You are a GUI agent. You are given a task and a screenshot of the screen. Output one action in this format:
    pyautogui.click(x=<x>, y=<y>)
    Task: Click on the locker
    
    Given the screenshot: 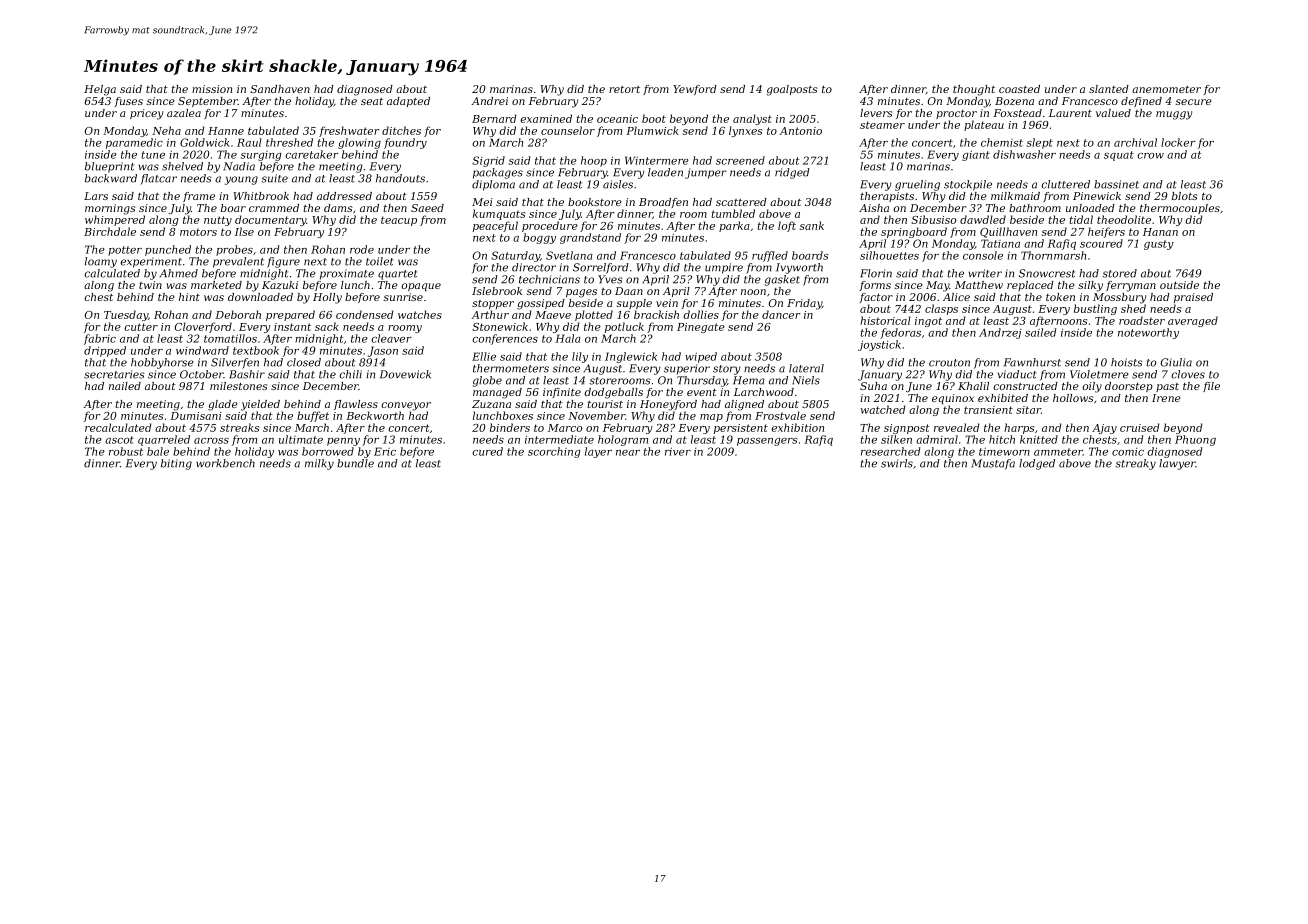 What is the action you would take?
    pyautogui.click(x=1178, y=142)
